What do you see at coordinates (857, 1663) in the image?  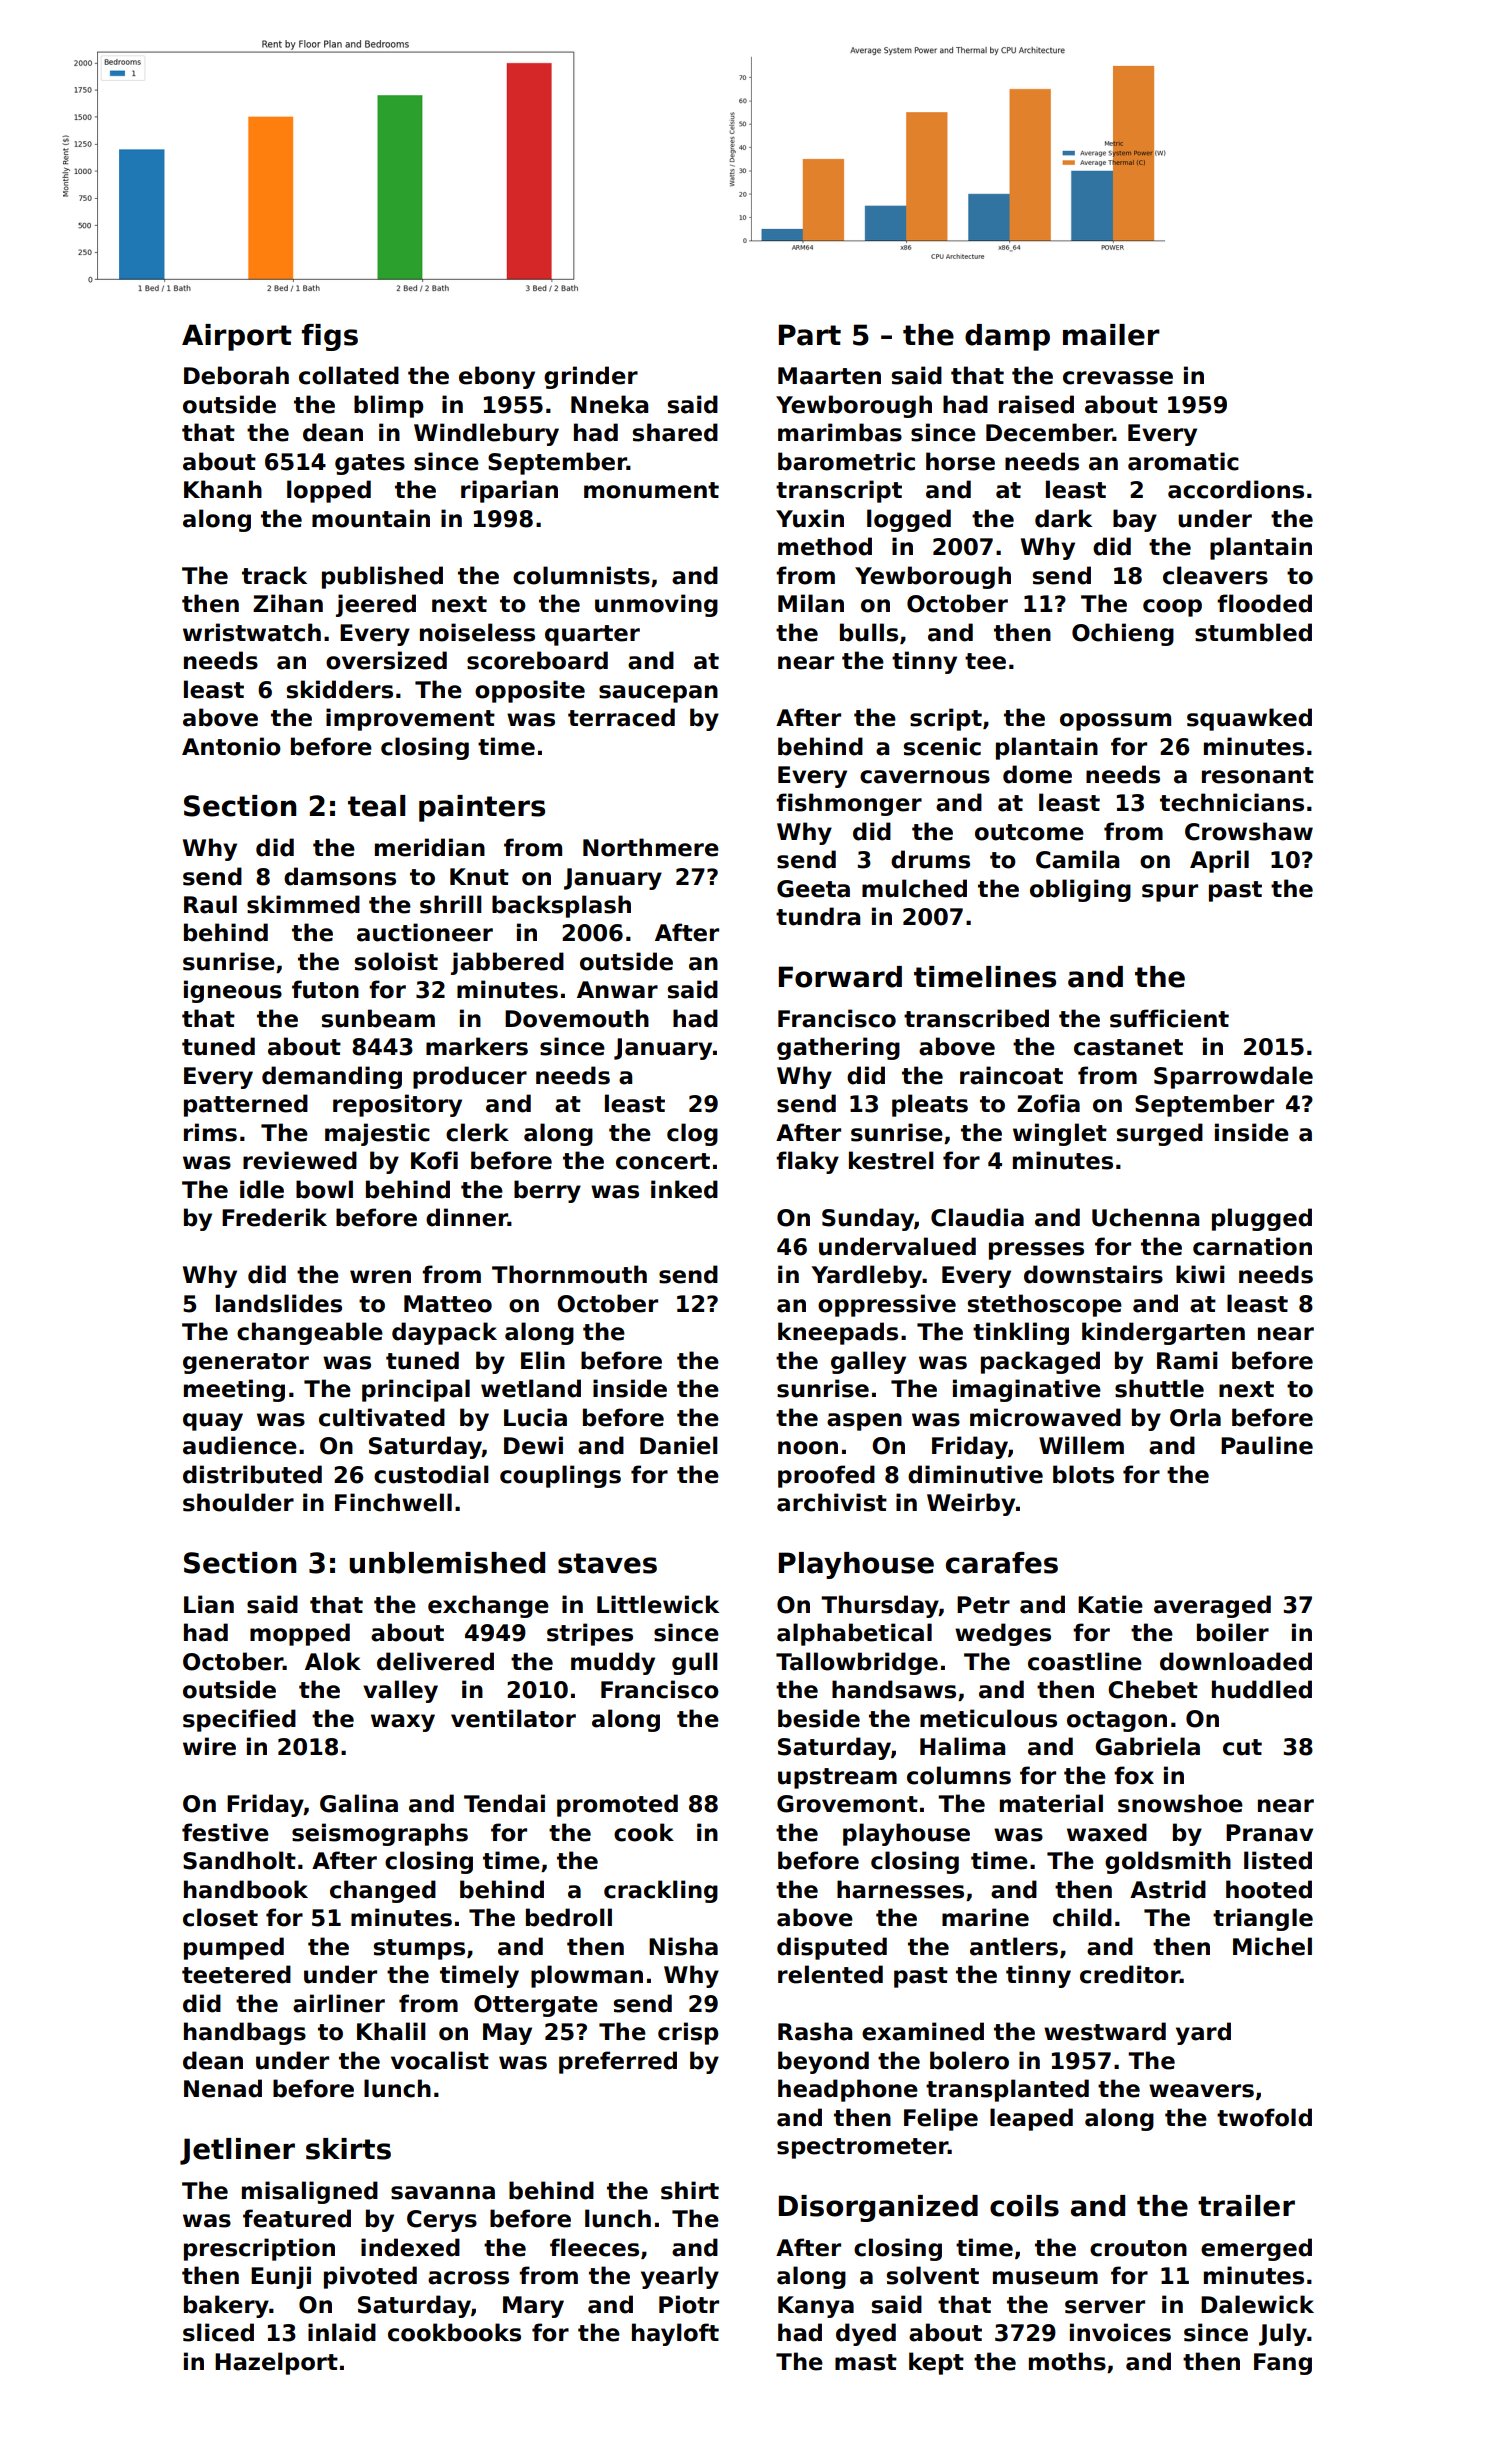 I see `Tallowbridge` at bounding box center [857, 1663].
